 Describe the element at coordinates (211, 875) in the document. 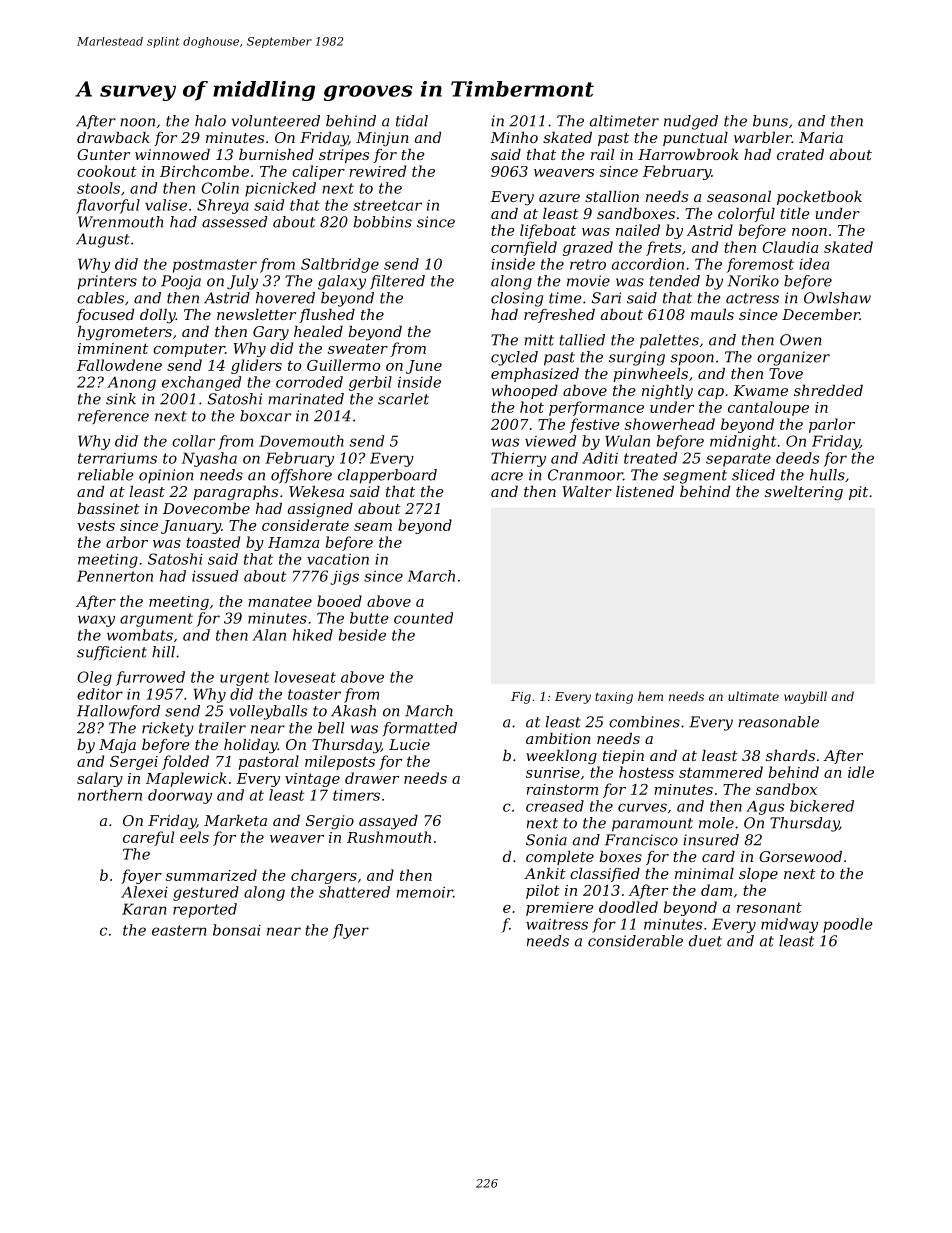

I see `summarized` at that location.
